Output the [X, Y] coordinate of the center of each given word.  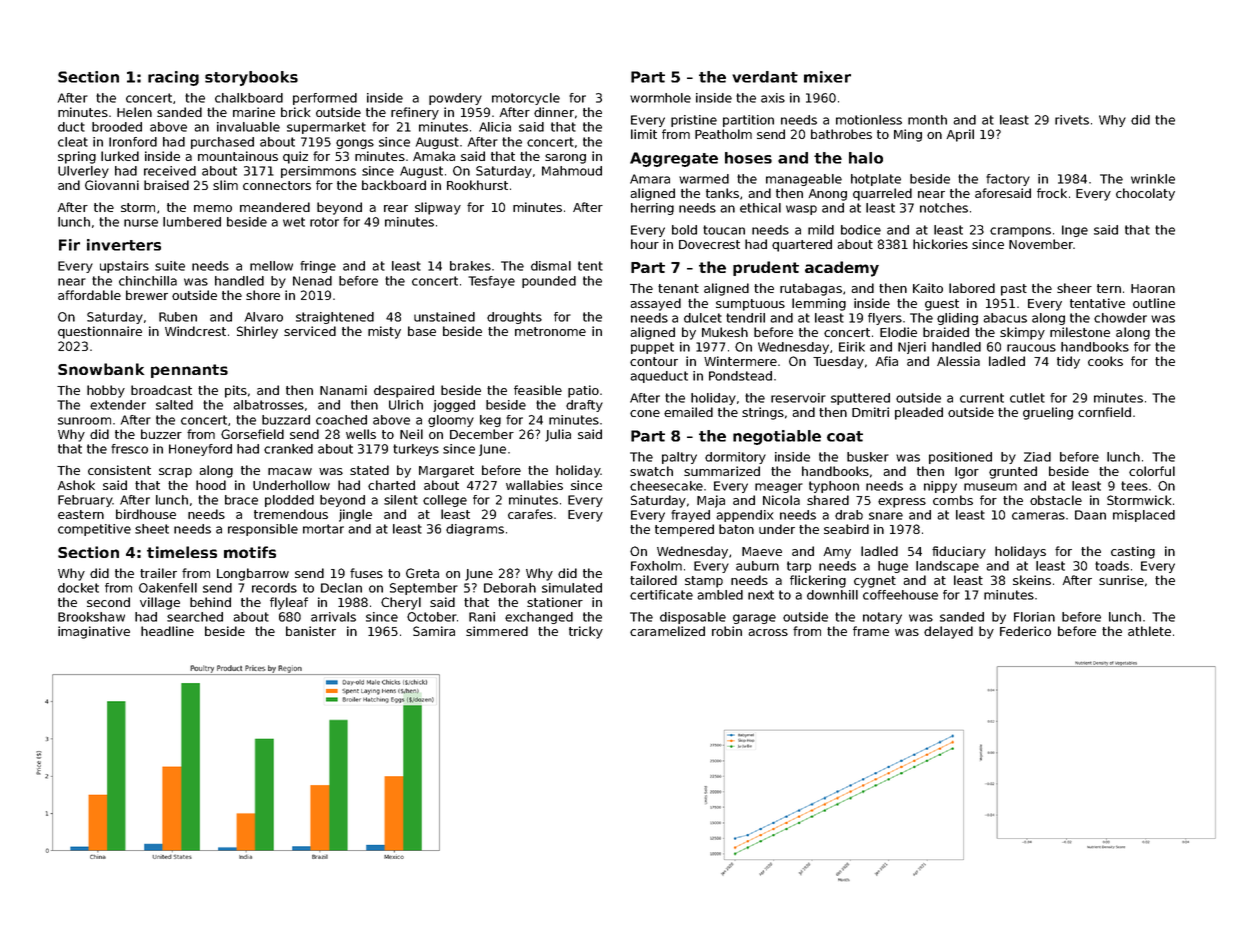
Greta [422, 573]
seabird [846, 529]
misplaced [1144, 516]
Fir [69, 245]
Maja [711, 501]
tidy [1068, 362]
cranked [288, 449]
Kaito [928, 288]
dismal [551, 266]
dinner [554, 112]
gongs [355, 144]
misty [384, 332]
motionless [869, 120]
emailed [688, 412]
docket [78, 588]
